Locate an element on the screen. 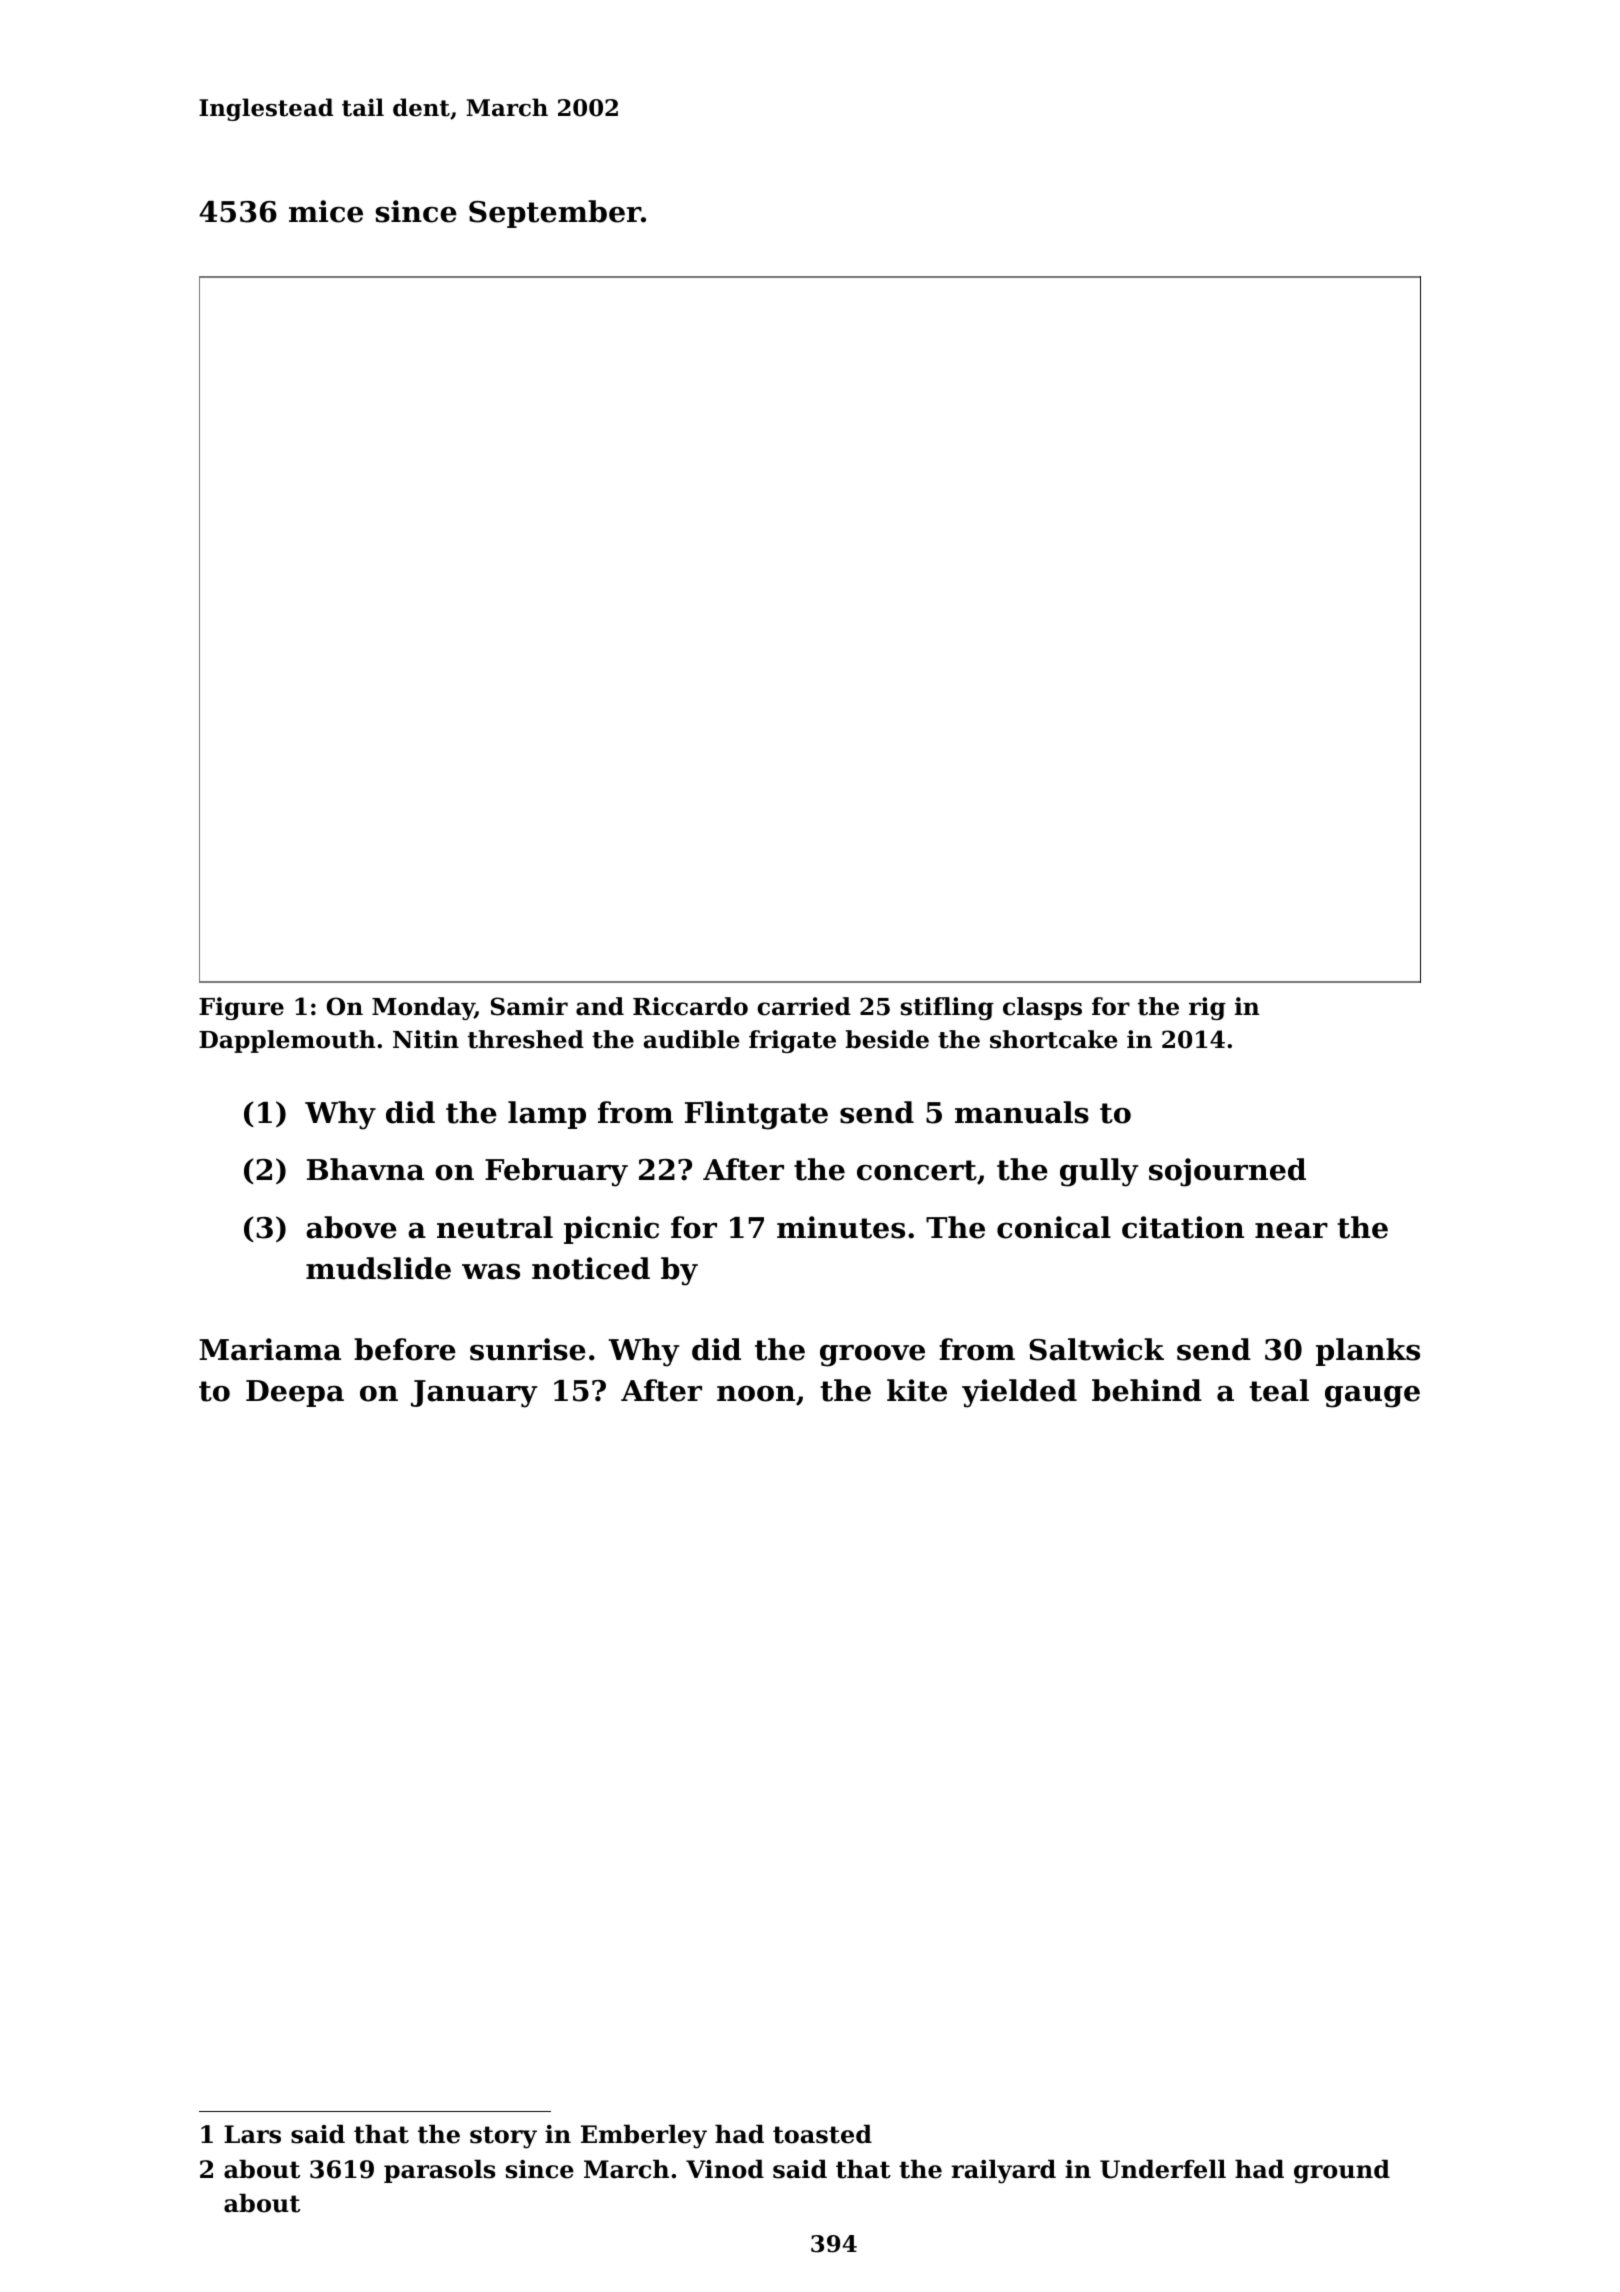 The image size is (1620, 2292). story is located at coordinates (503, 2137).
